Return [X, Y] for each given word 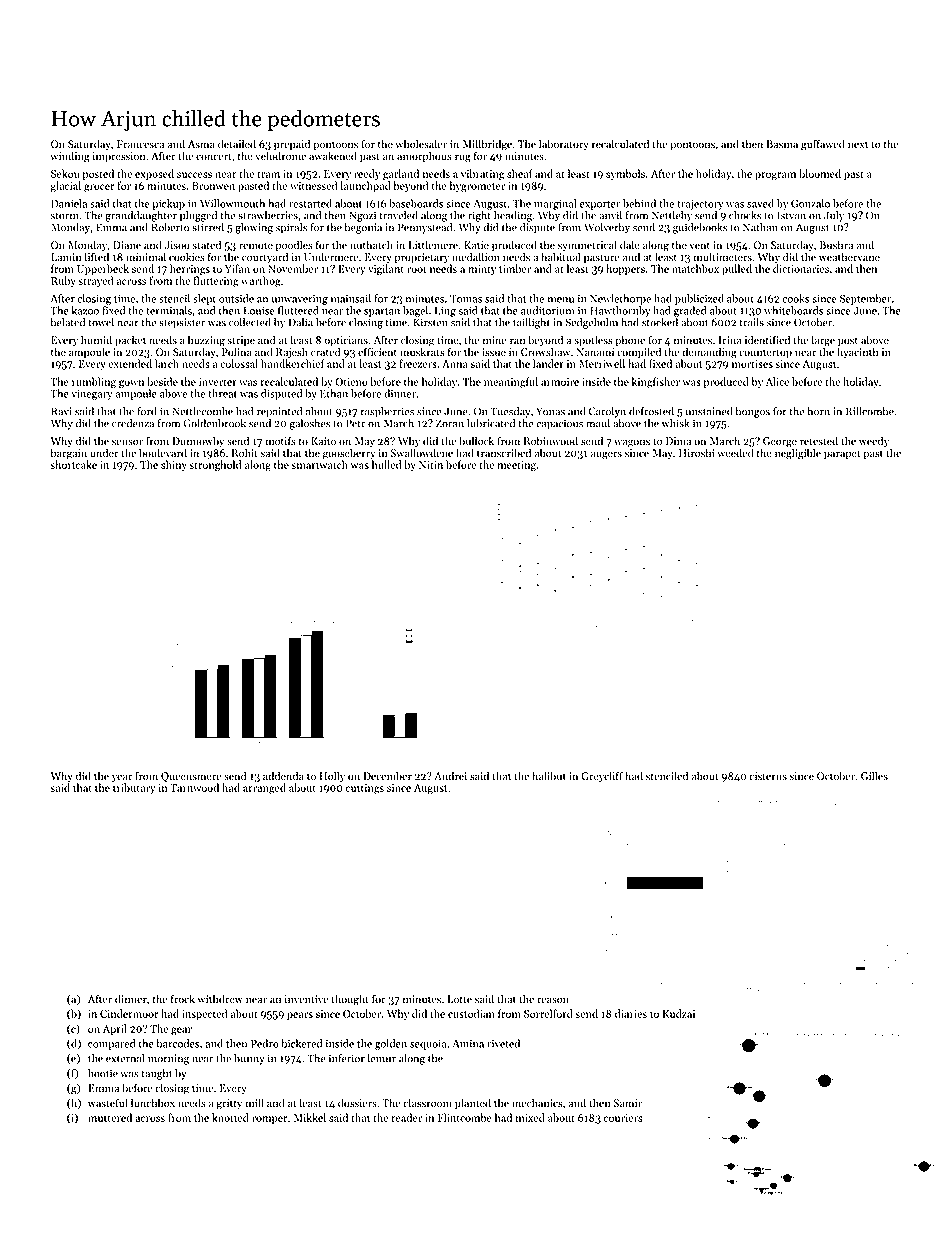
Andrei [450, 776]
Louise [259, 311]
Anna [455, 364]
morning [168, 1059]
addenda [283, 776]
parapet [842, 455]
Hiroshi [696, 453]
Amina [468, 1044]
